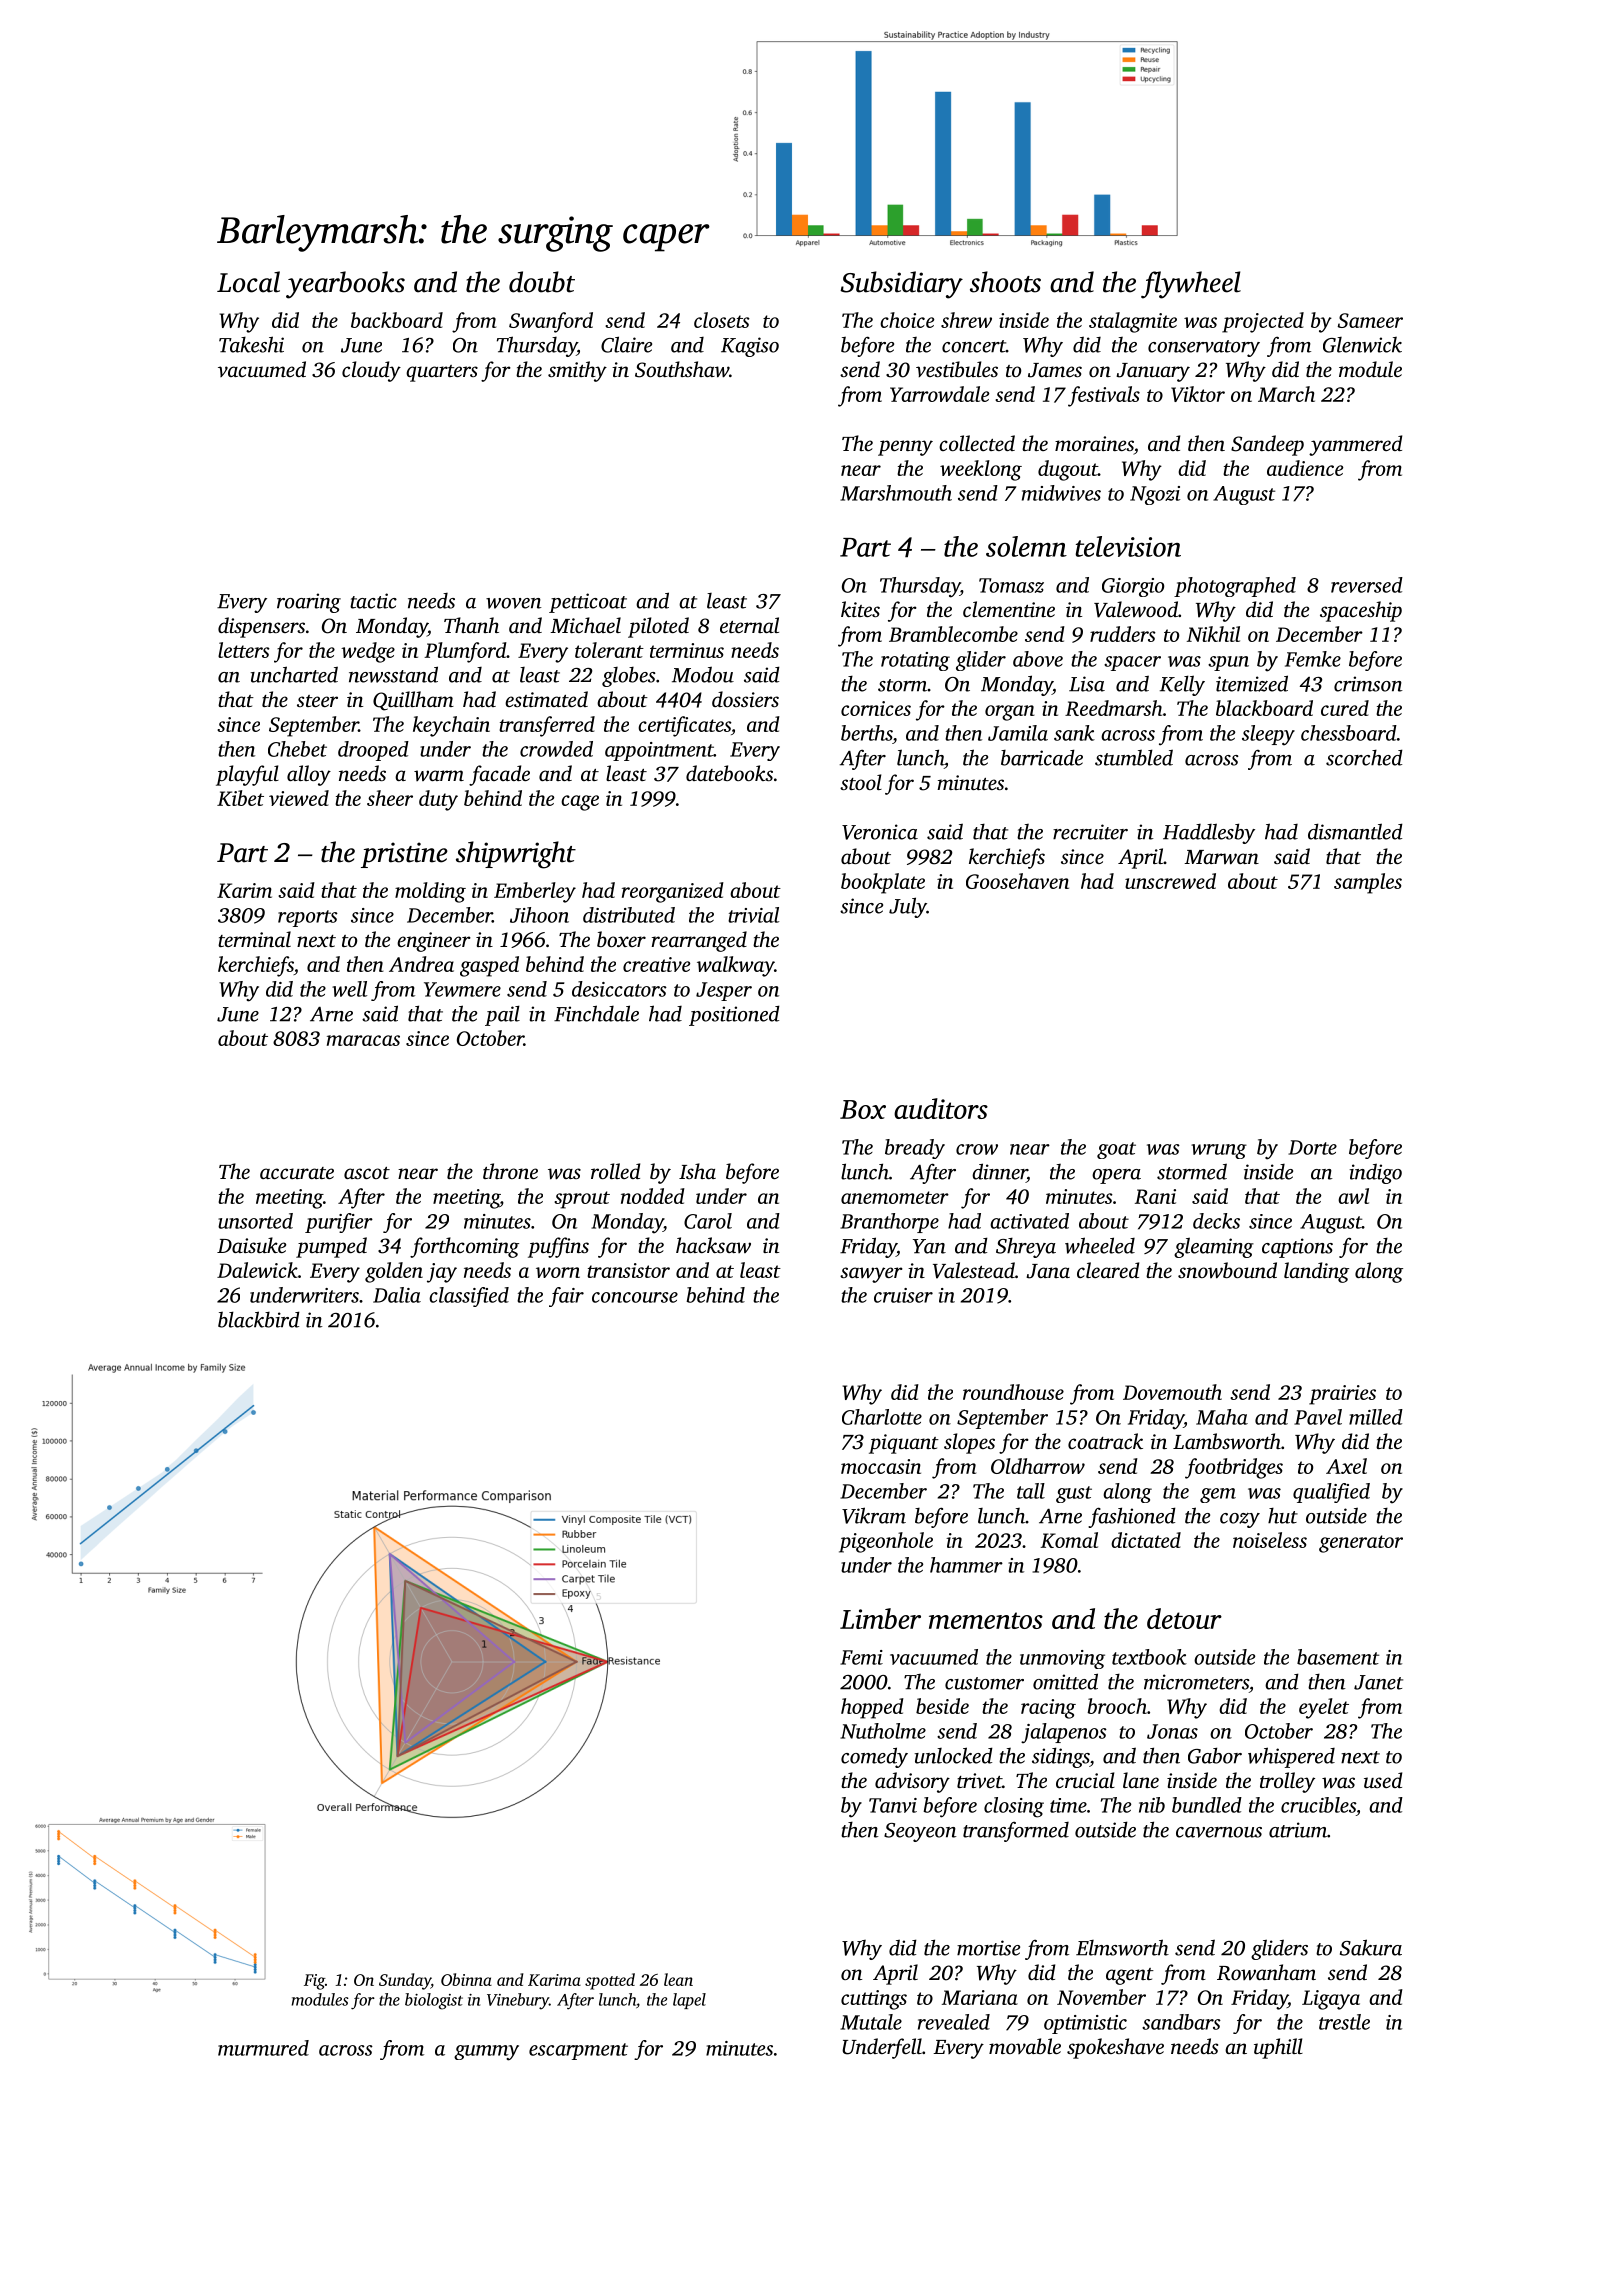 The height and width of the image is (2292, 1620). Describe the element at coordinates (466, 1979) in the image. I see `Obinna` at that location.
